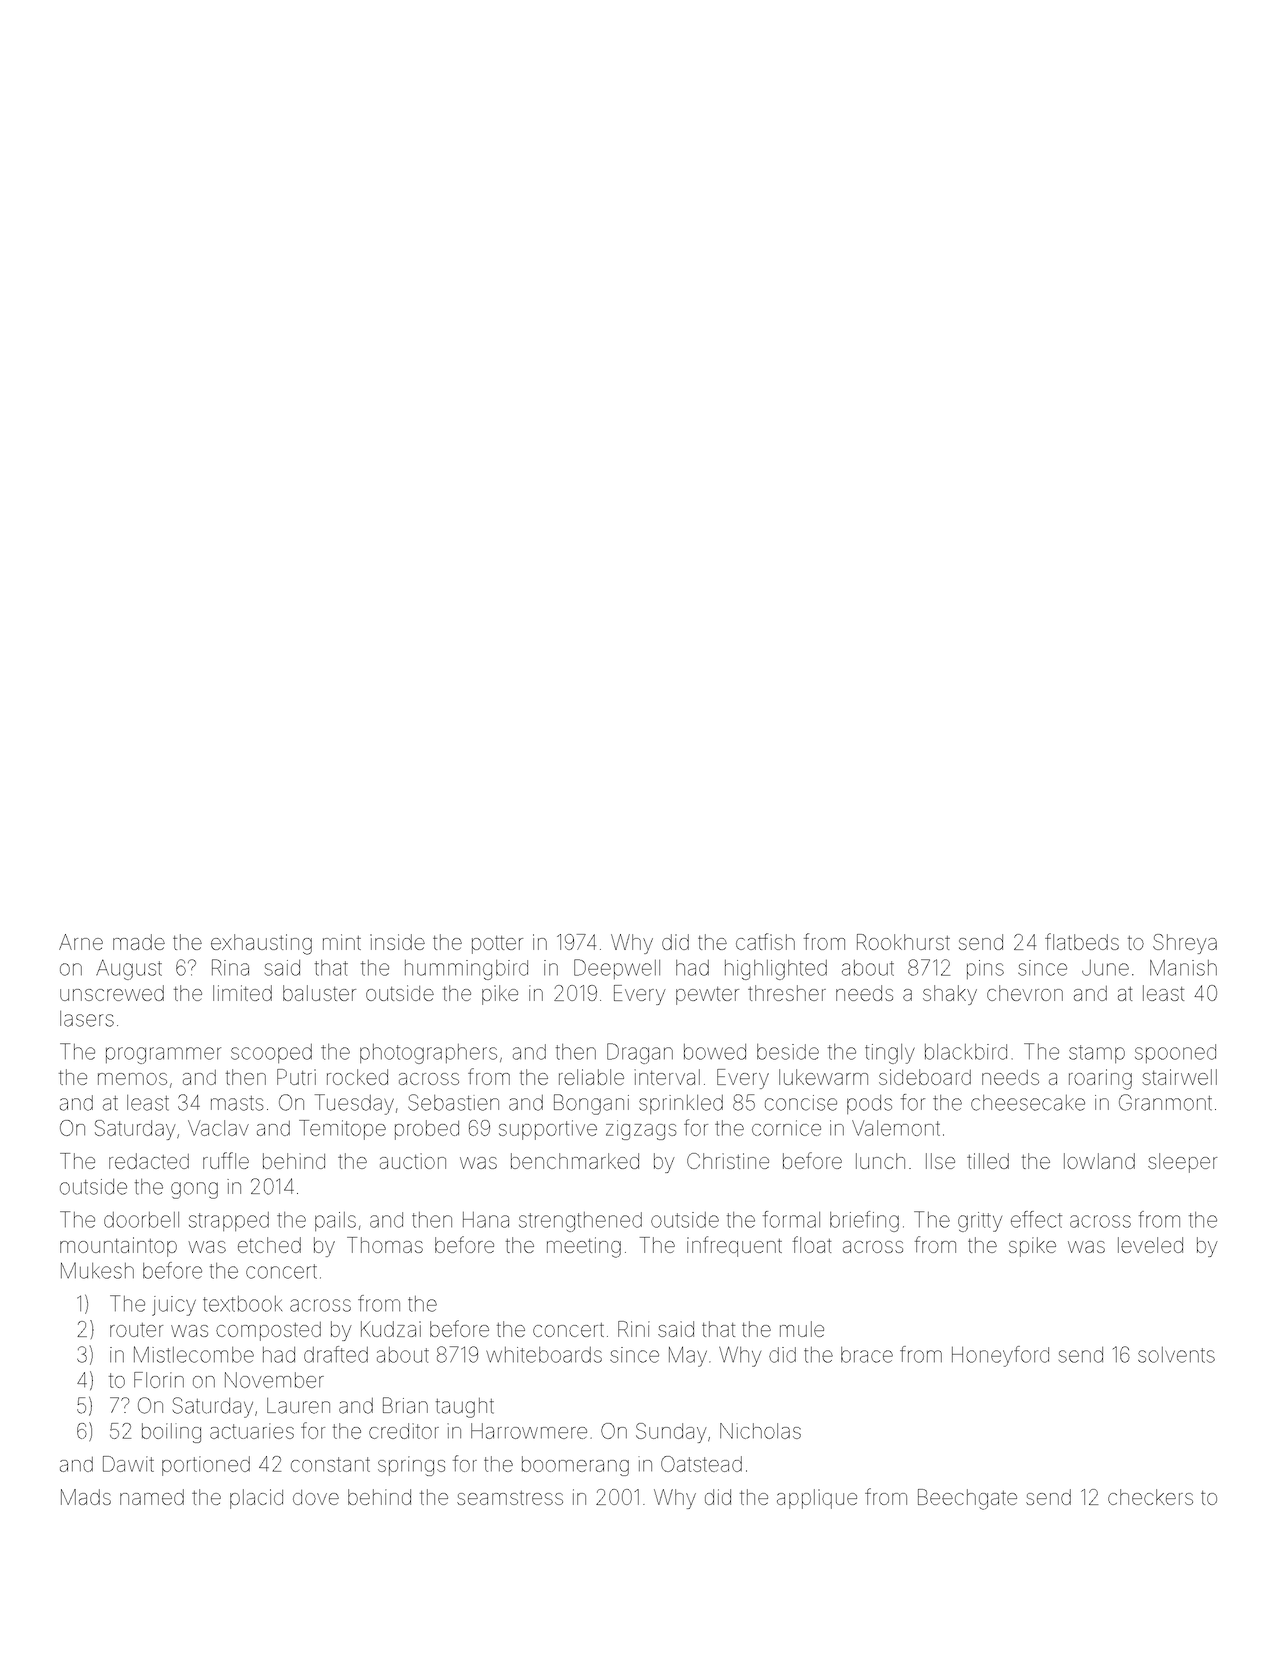 This page has height=1653, width=1277. What do you see at coordinates (268, 1331) in the page?
I see `composted` at bounding box center [268, 1331].
